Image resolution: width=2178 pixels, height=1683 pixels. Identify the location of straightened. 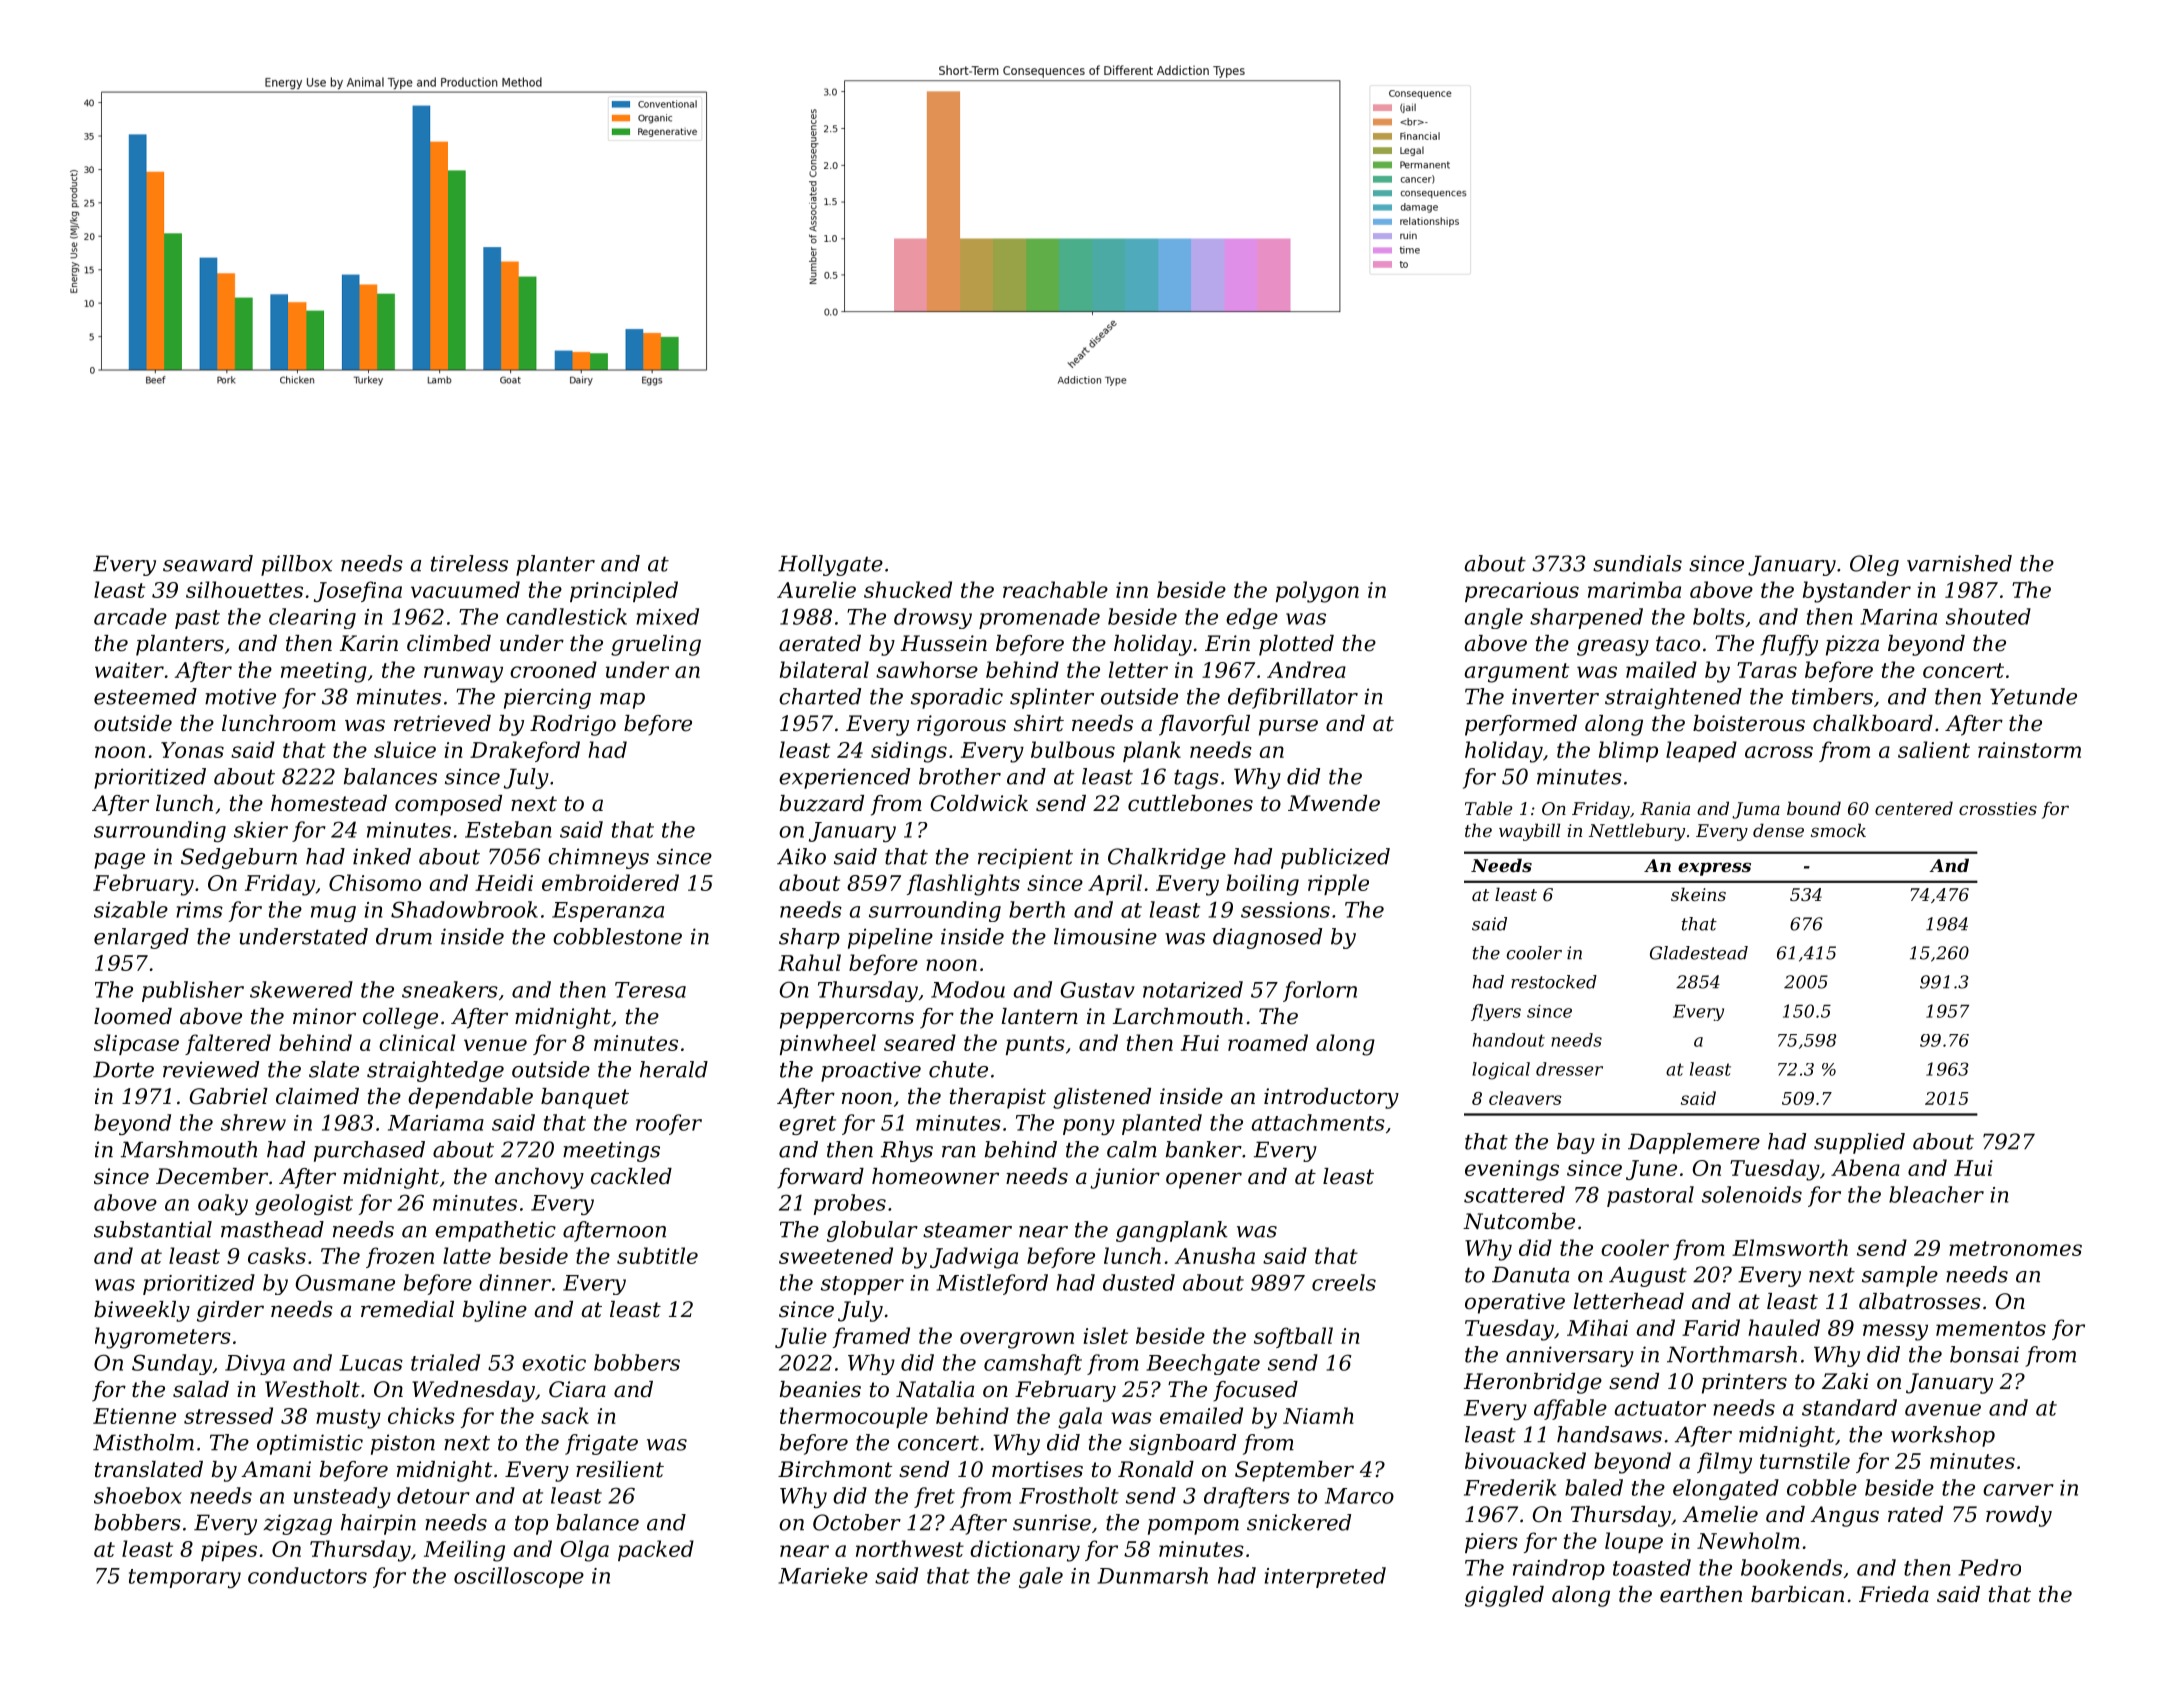
(1673, 698).
